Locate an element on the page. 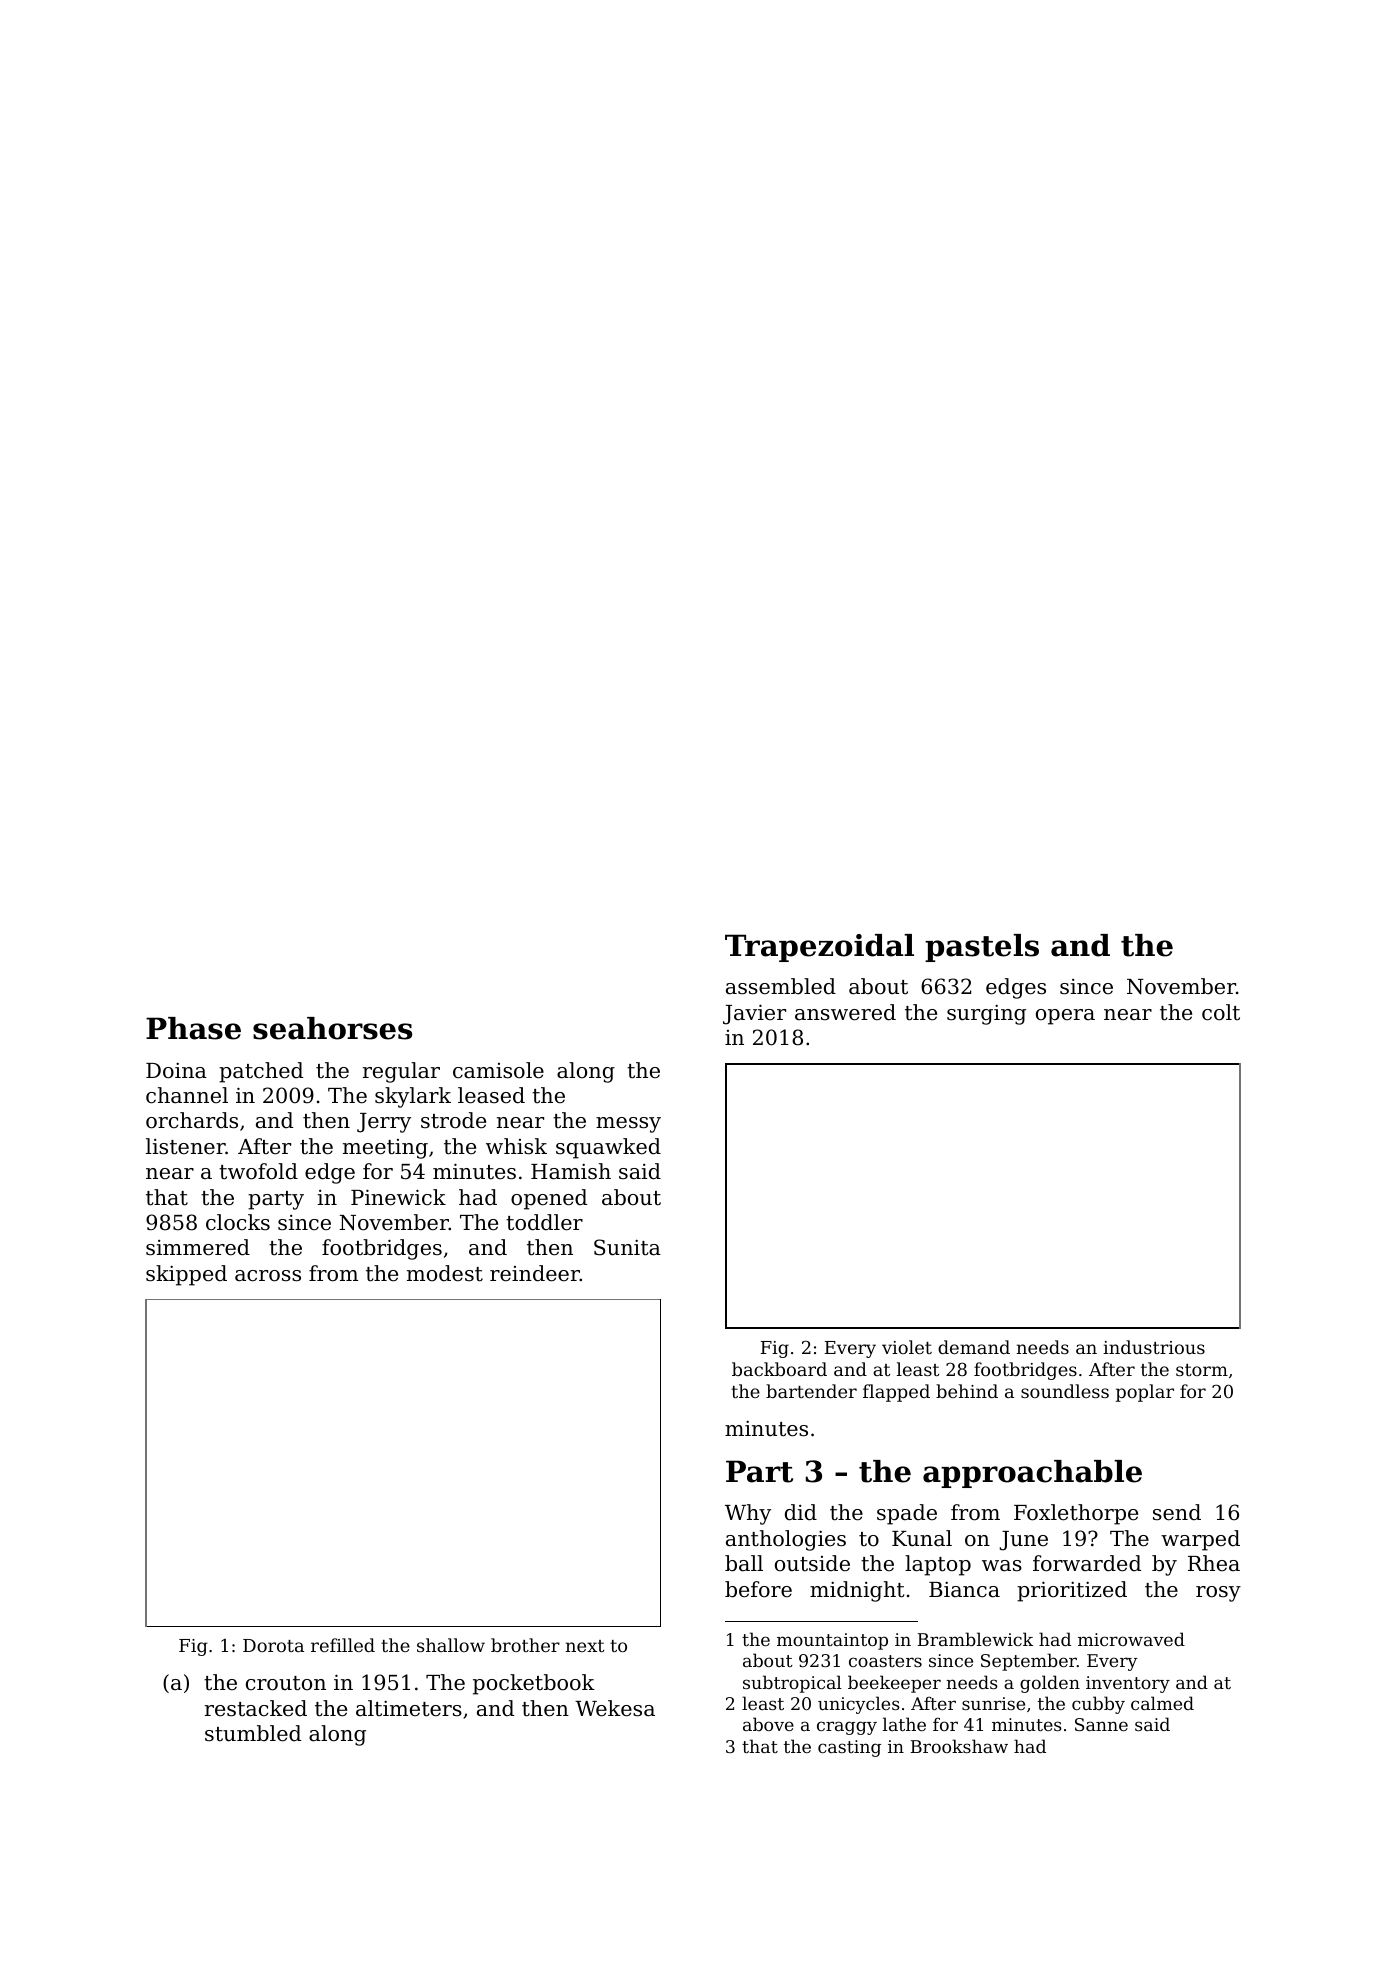  Phase is located at coordinates (193, 1028).
